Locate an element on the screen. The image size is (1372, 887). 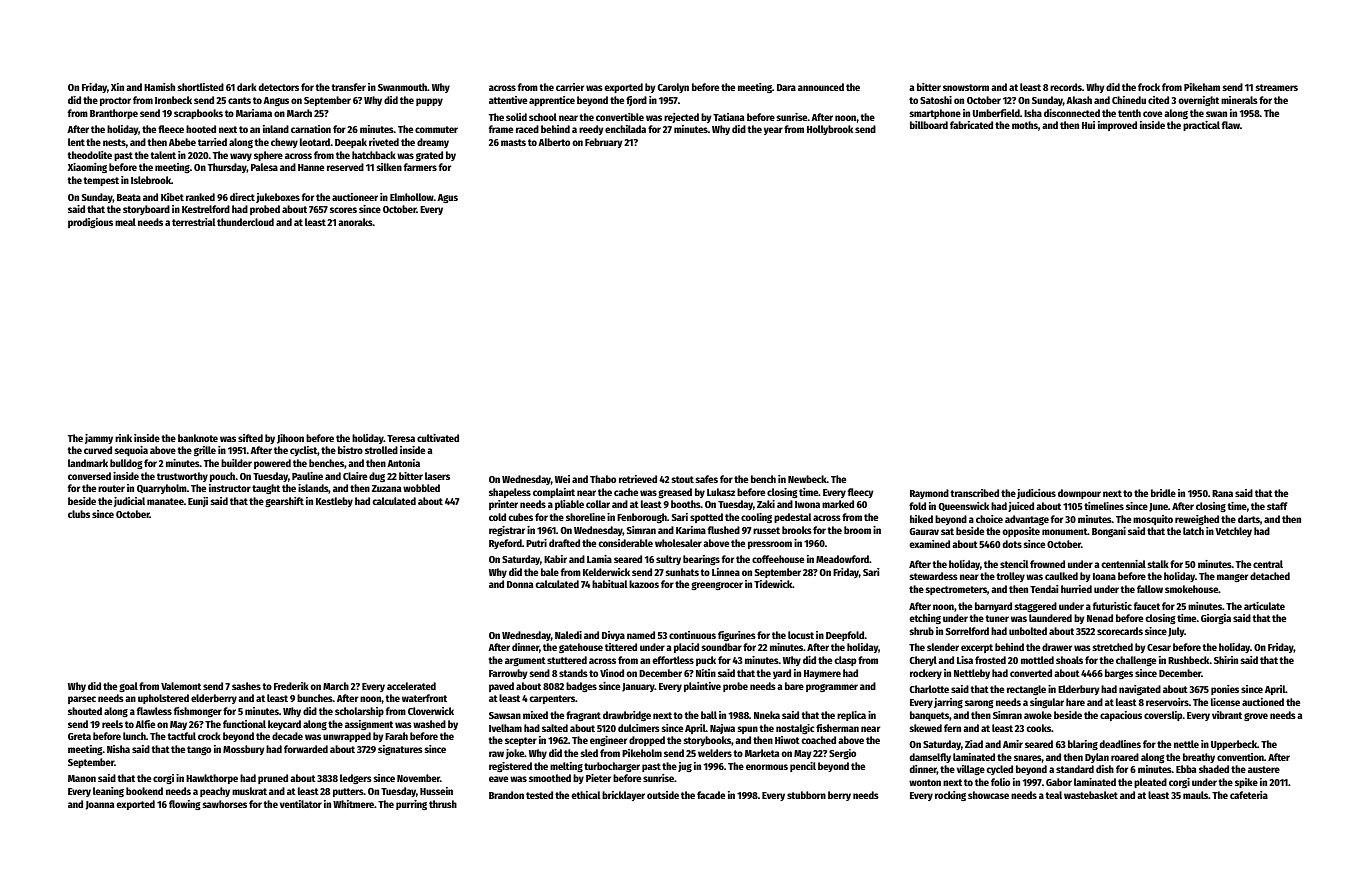
Eunji is located at coordinates (198, 502).
